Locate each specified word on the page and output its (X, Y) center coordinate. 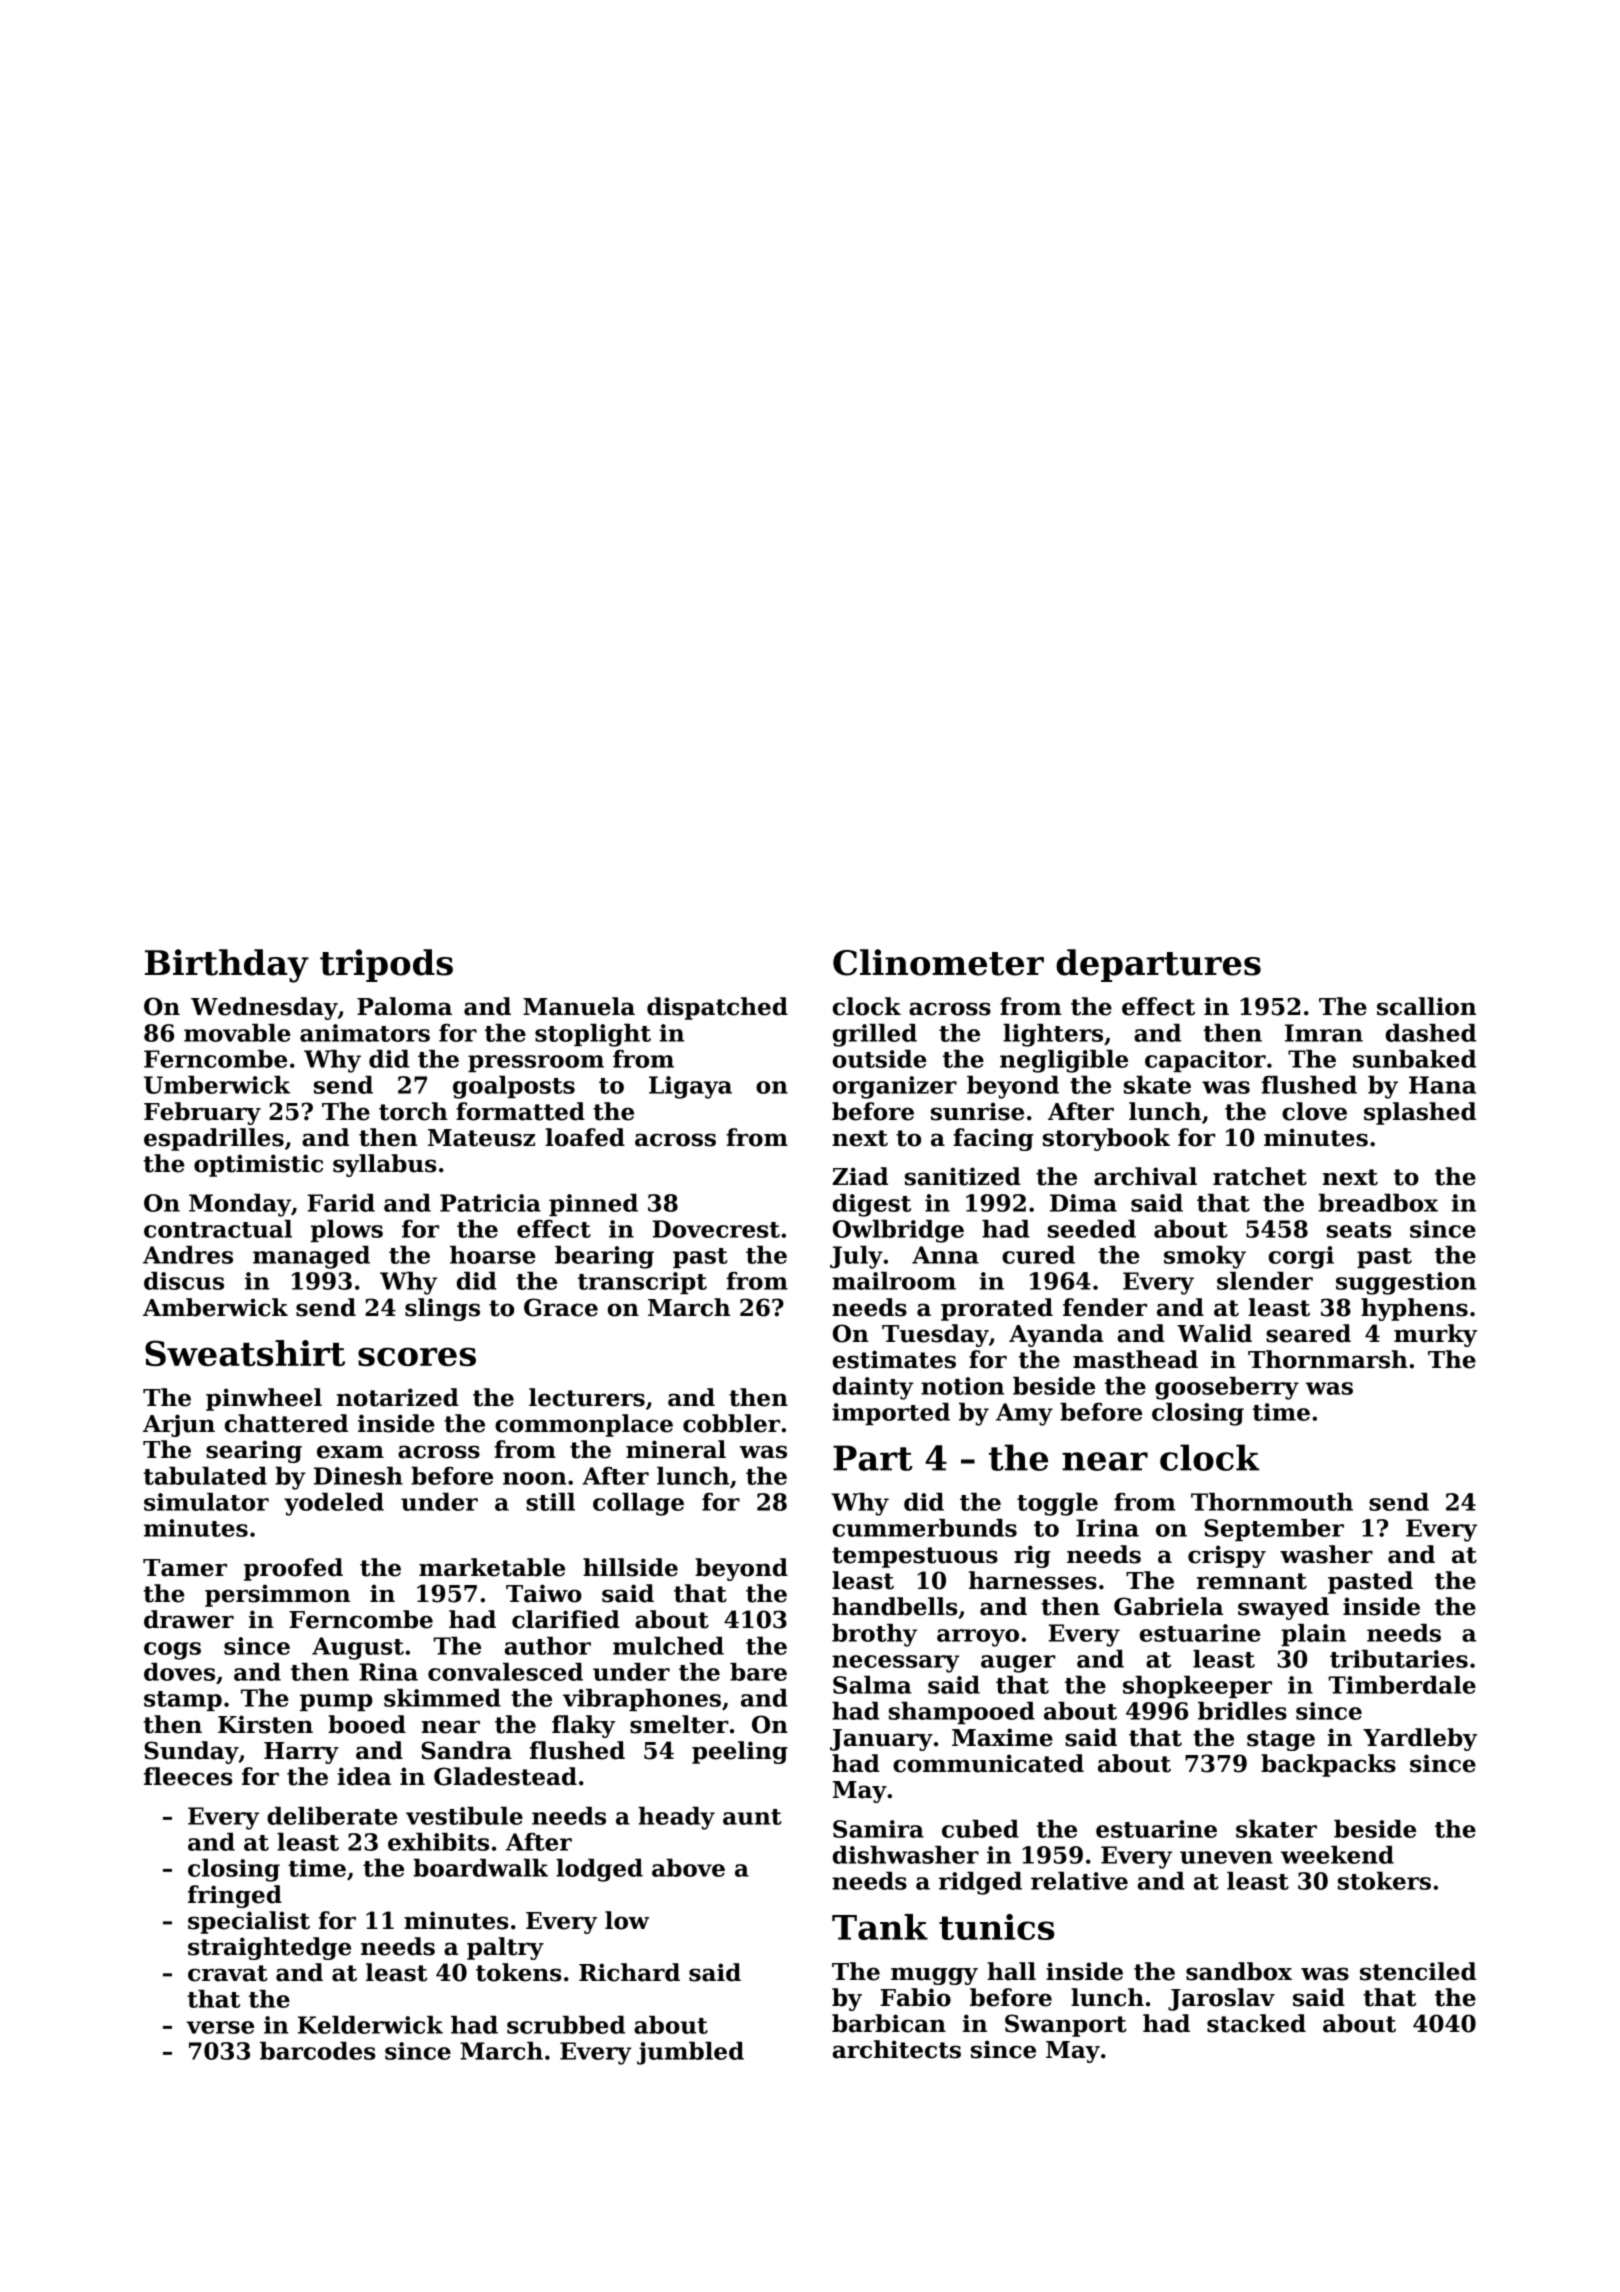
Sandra (466, 1750)
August (358, 1648)
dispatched (717, 1008)
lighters (1053, 1035)
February (202, 1113)
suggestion (1406, 1283)
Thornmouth (1272, 1502)
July (856, 1257)
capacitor (1205, 1061)
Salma (872, 1685)
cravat (228, 1973)
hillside (630, 1567)
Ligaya (690, 1087)
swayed (1283, 1608)
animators (365, 1033)
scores (417, 1356)
